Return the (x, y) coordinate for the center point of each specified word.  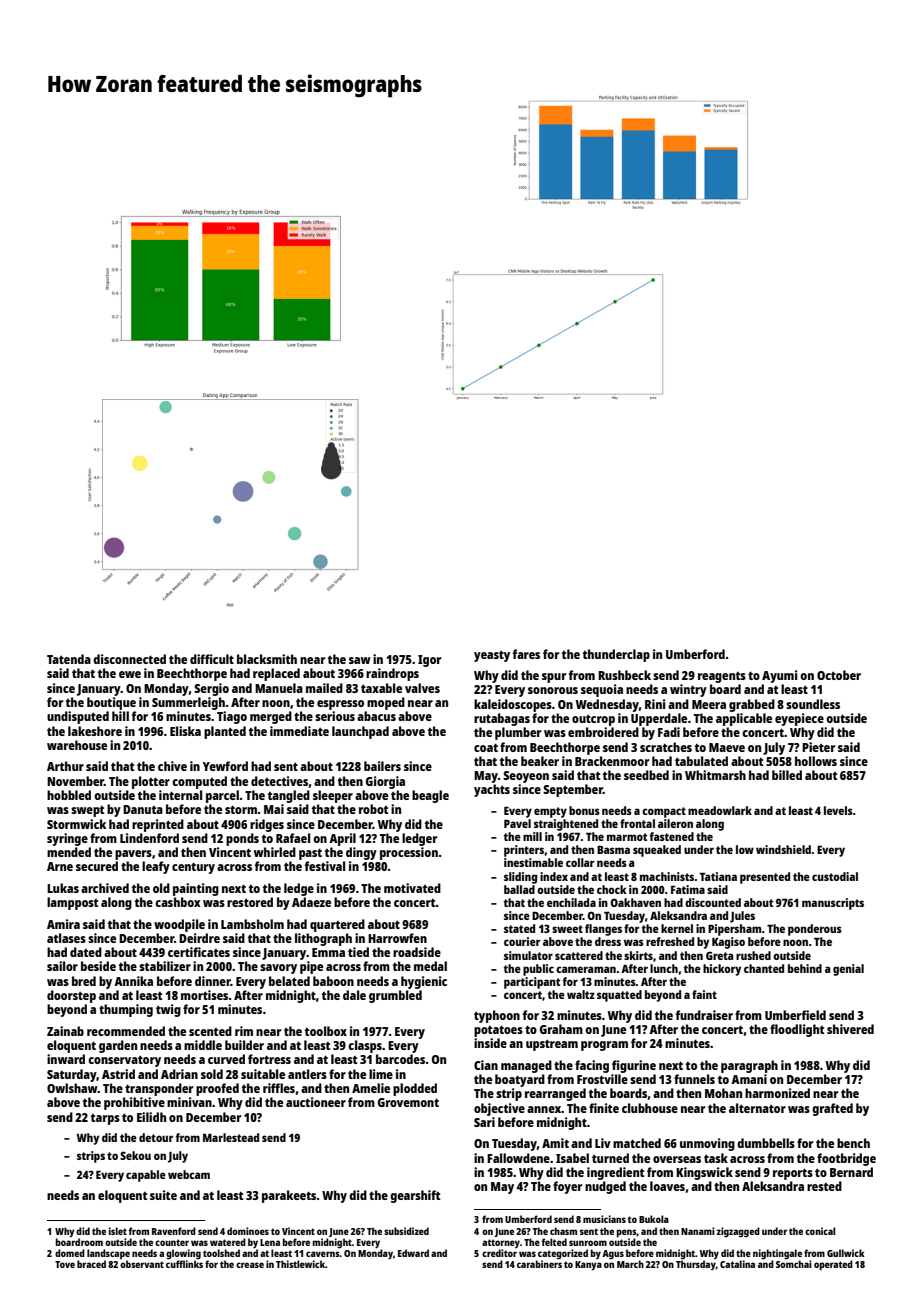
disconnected (129, 659)
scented (210, 1031)
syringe (67, 839)
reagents (722, 677)
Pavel (517, 823)
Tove (65, 1264)
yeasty (492, 656)
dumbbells (766, 1143)
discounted (713, 902)
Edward (413, 1253)
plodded (415, 1089)
